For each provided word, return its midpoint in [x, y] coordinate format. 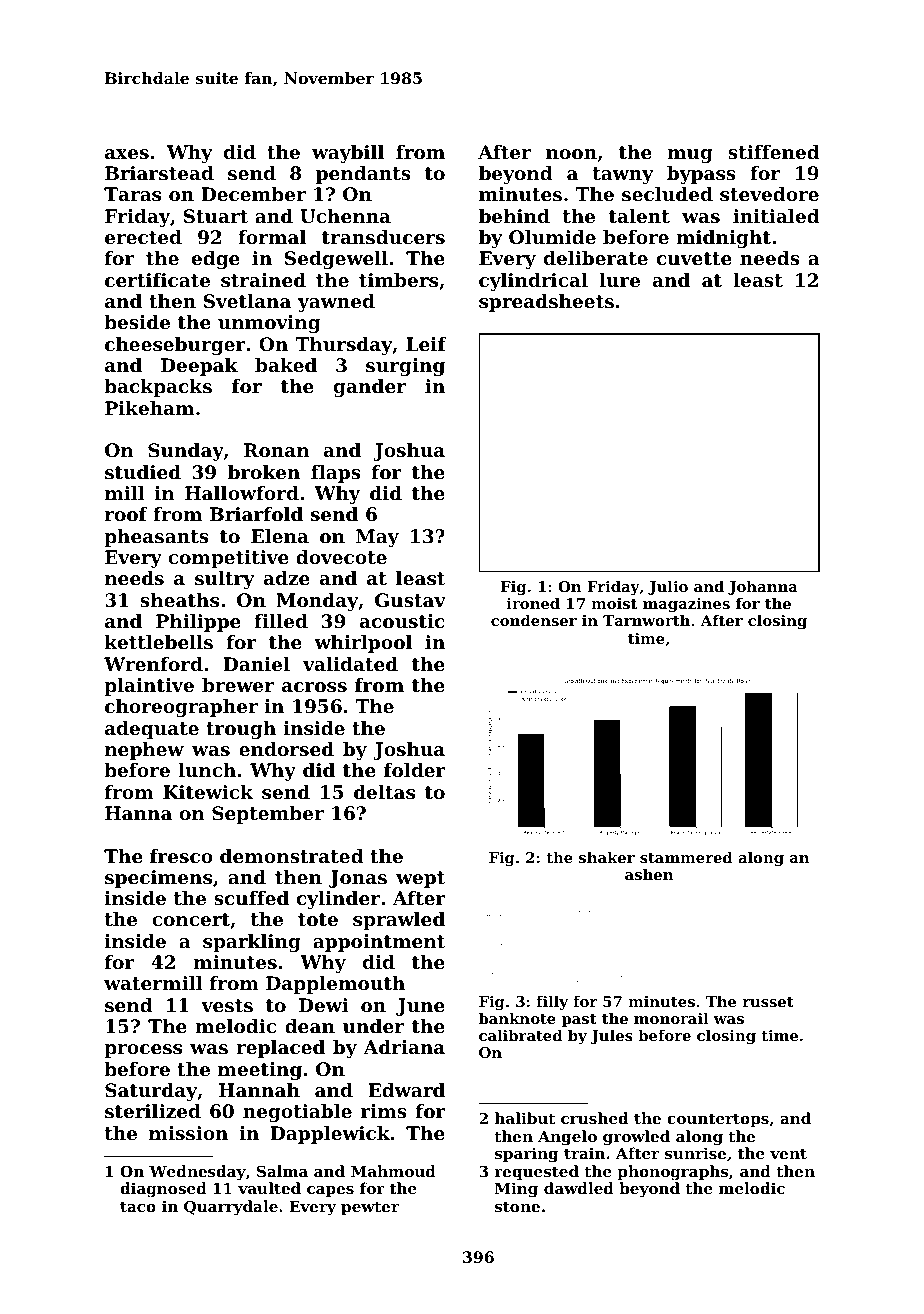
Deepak [199, 367]
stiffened [774, 152]
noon [571, 154]
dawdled [579, 1188]
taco [138, 1206]
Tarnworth [646, 620]
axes [127, 154]
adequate [152, 730]
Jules [611, 1036]
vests [227, 1005]
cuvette [694, 259]
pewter [370, 1208]
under [373, 1026]
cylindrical [533, 282]
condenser [534, 620]
